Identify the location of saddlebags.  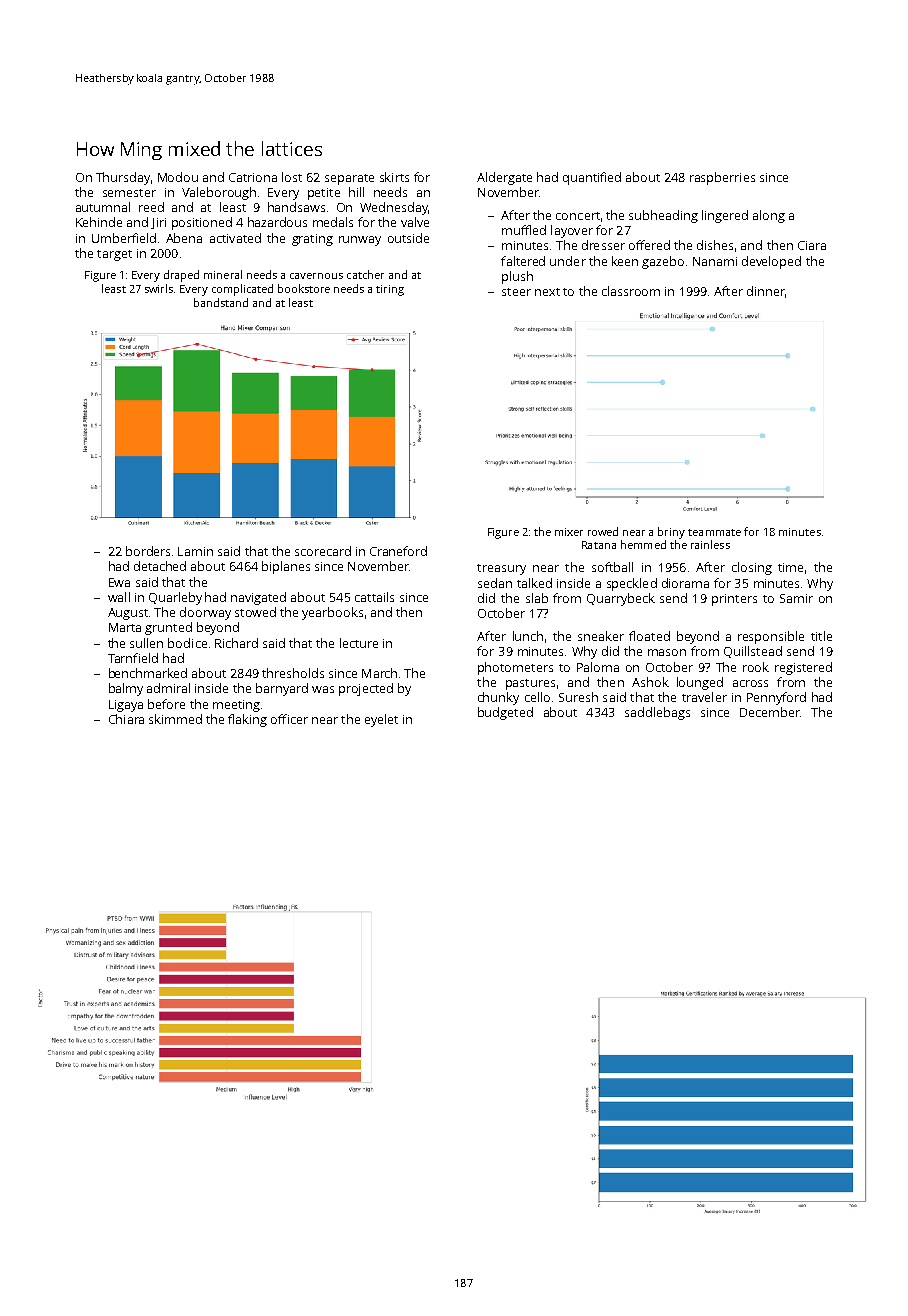
(657, 713).
